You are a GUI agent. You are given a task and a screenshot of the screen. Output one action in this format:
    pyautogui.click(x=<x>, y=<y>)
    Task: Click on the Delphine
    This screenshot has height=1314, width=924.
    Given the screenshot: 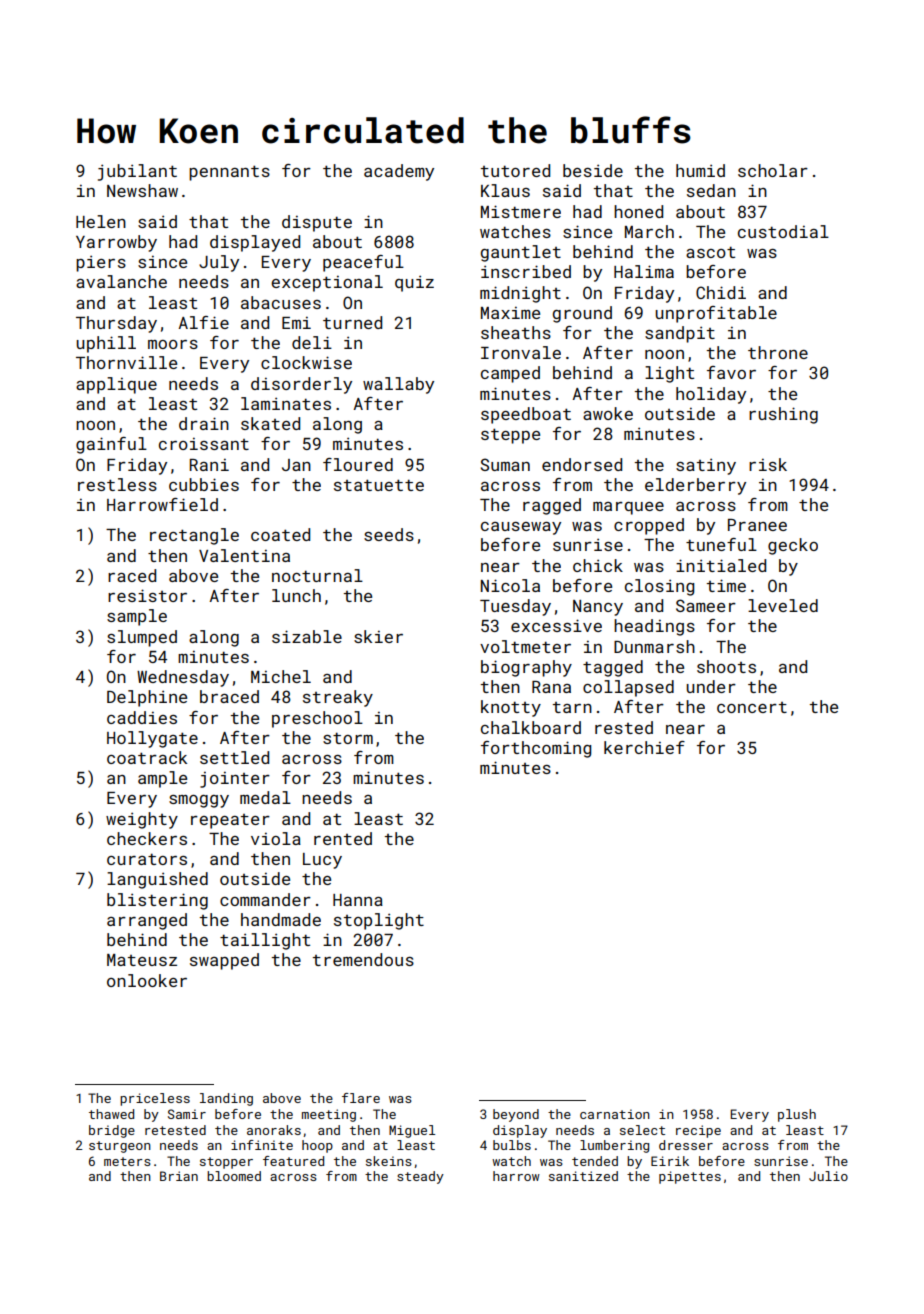 What is the action you would take?
    pyautogui.click(x=147, y=698)
